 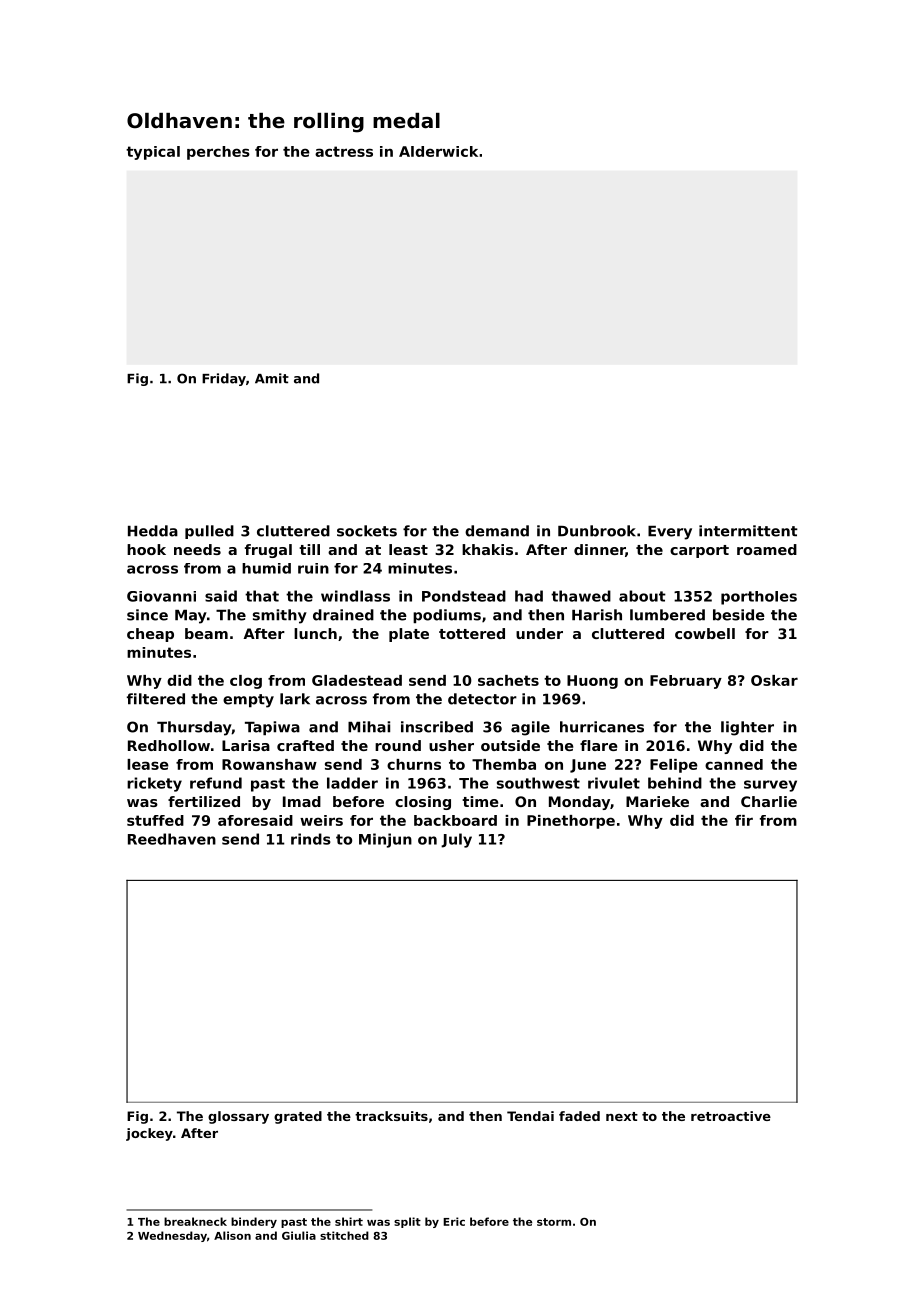 I want to click on under, so click(x=539, y=633).
